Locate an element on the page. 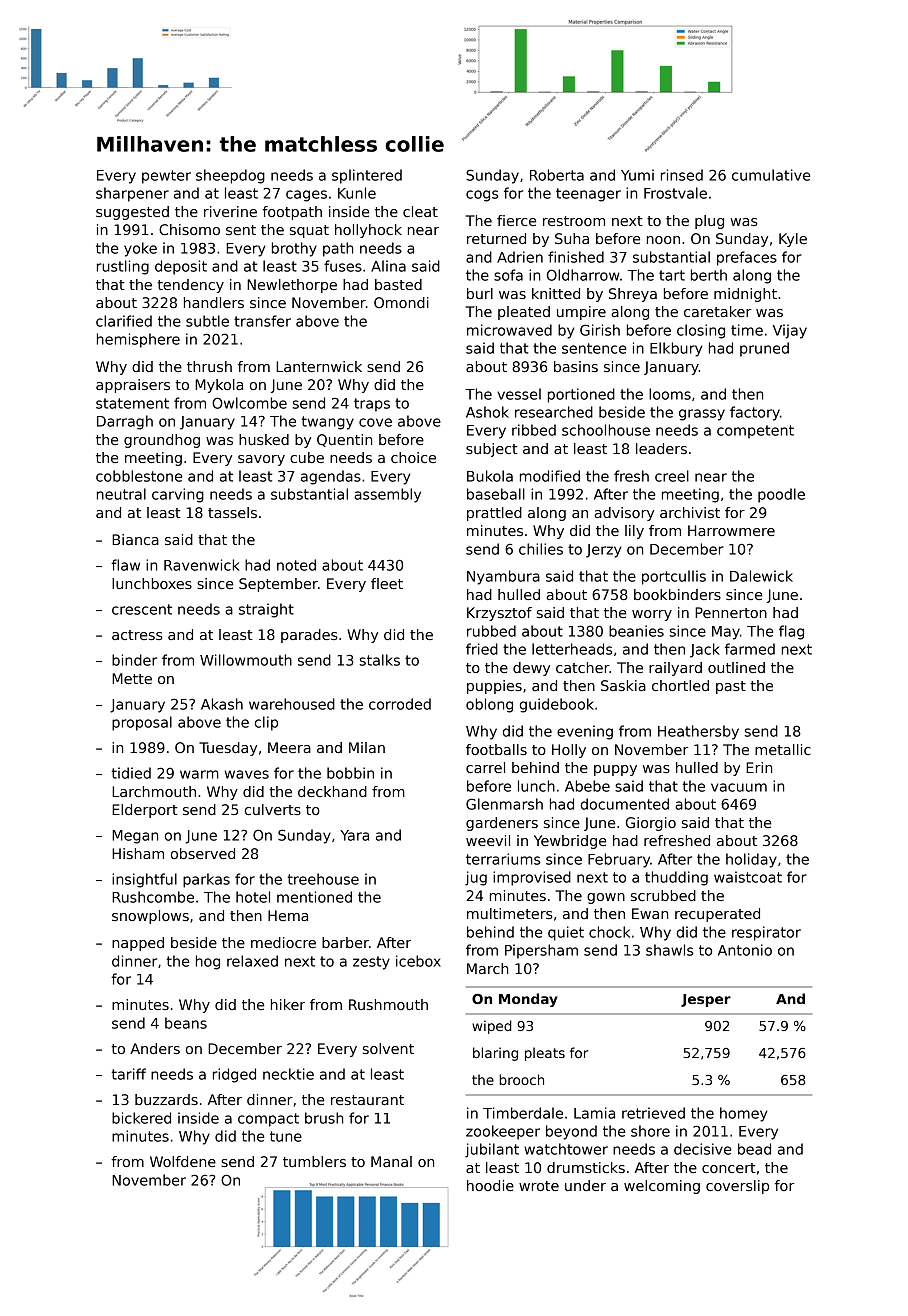  cumulative is located at coordinates (771, 175).
